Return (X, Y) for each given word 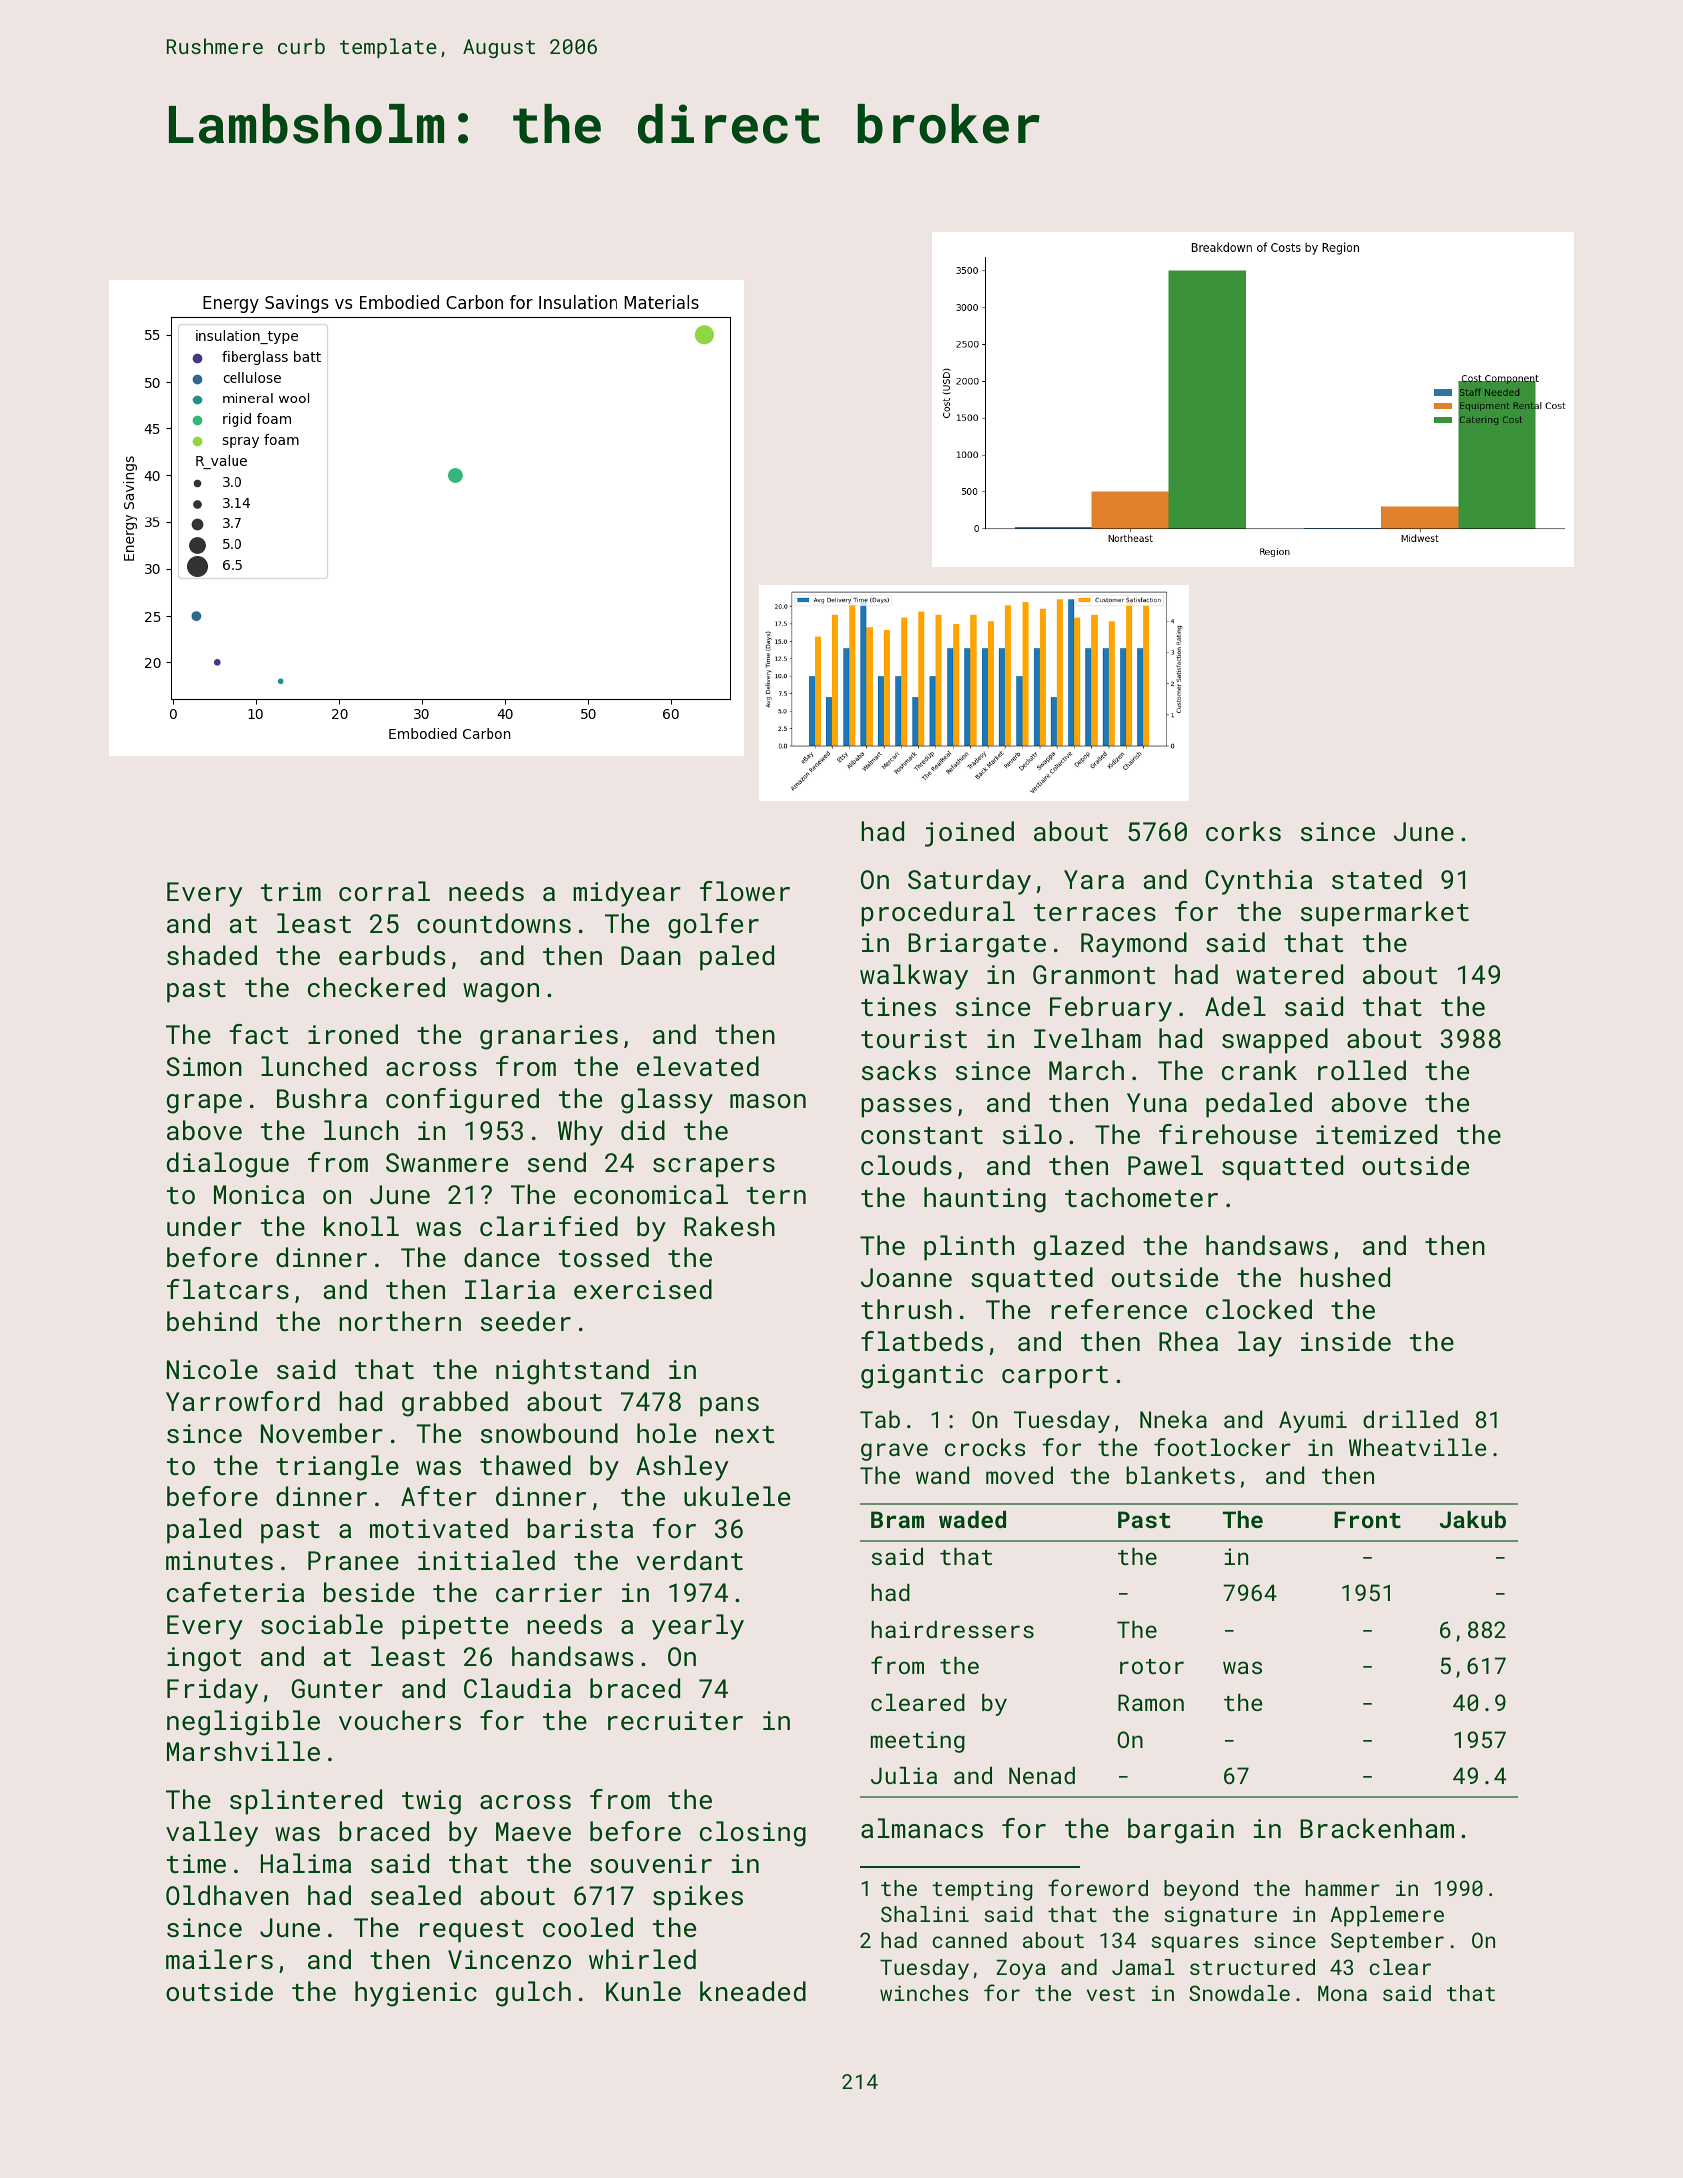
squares (1195, 1944)
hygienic (416, 1994)
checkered (376, 987)
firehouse (1228, 1134)
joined (969, 834)
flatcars (228, 1289)
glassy (667, 1101)
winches (924, 1993)
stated (1377, 879)
